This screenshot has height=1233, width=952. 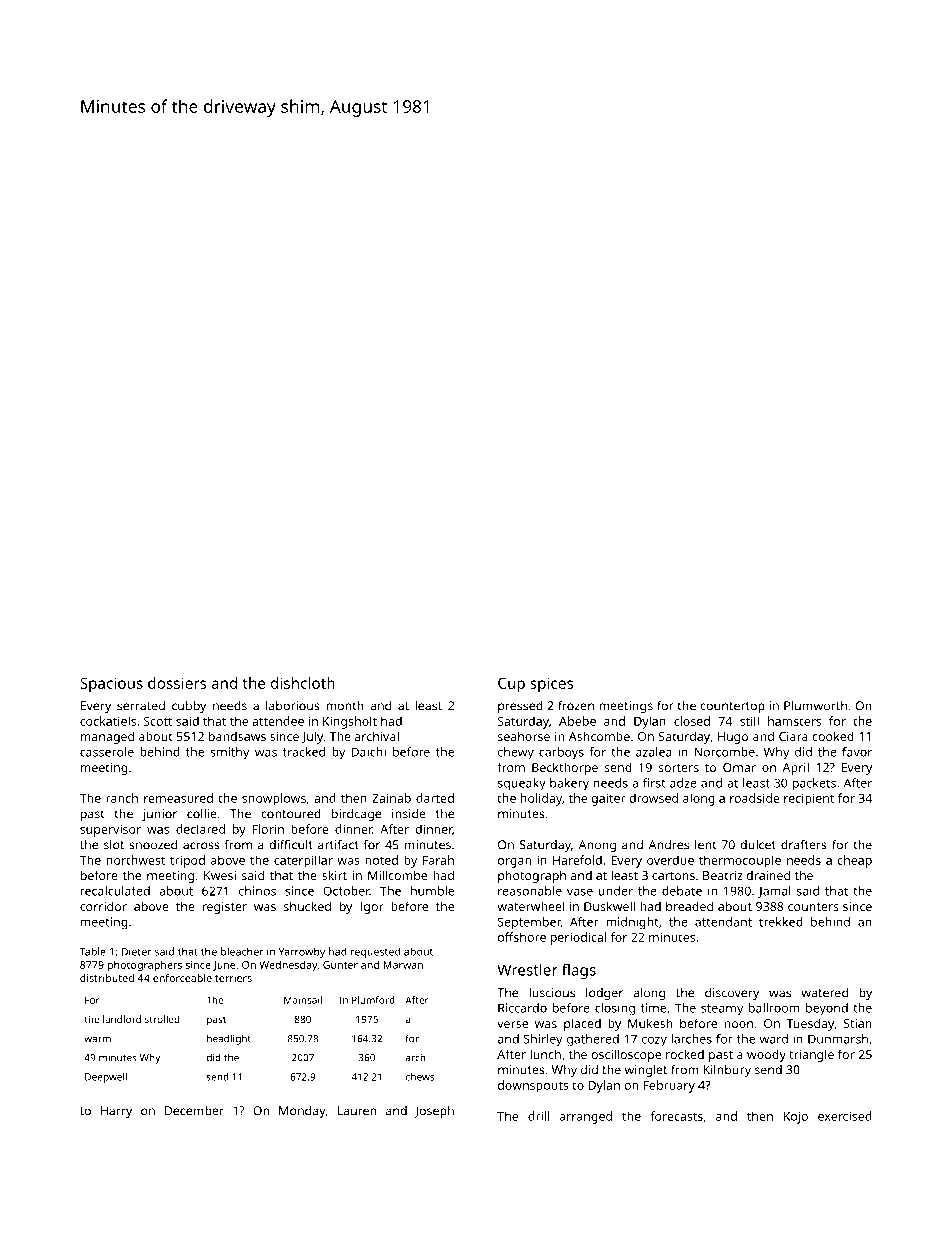 I want to click on Jamal, so click(x=774, y=892).
